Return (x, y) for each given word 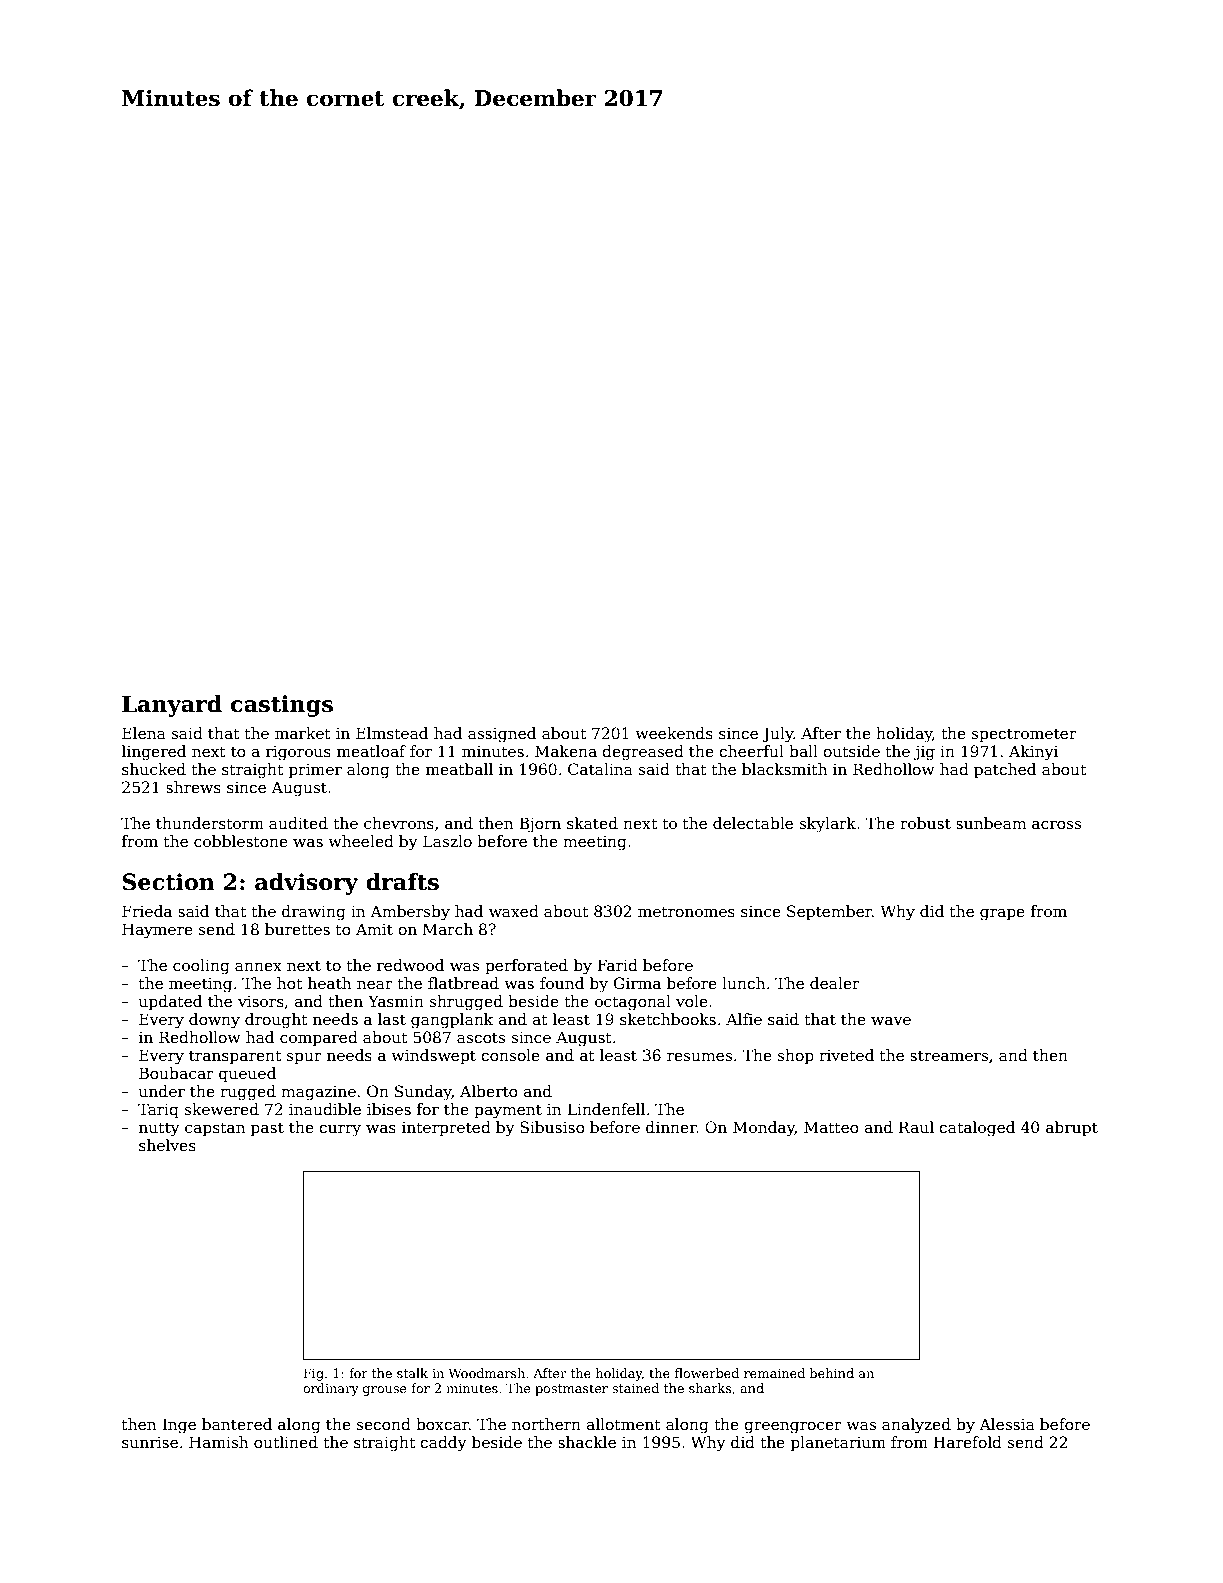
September (829, 912)
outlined (286, 1442)
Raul (916, 1127)
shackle (587, 1442)
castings (282, 706)
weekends (674, 733)
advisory (306, 884)
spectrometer (1024, 735)
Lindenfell (606, 1109)
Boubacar (176, 1073)
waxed (514, 911)
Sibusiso (552, 1127)
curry (340, 1131)
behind (832, 1373)
